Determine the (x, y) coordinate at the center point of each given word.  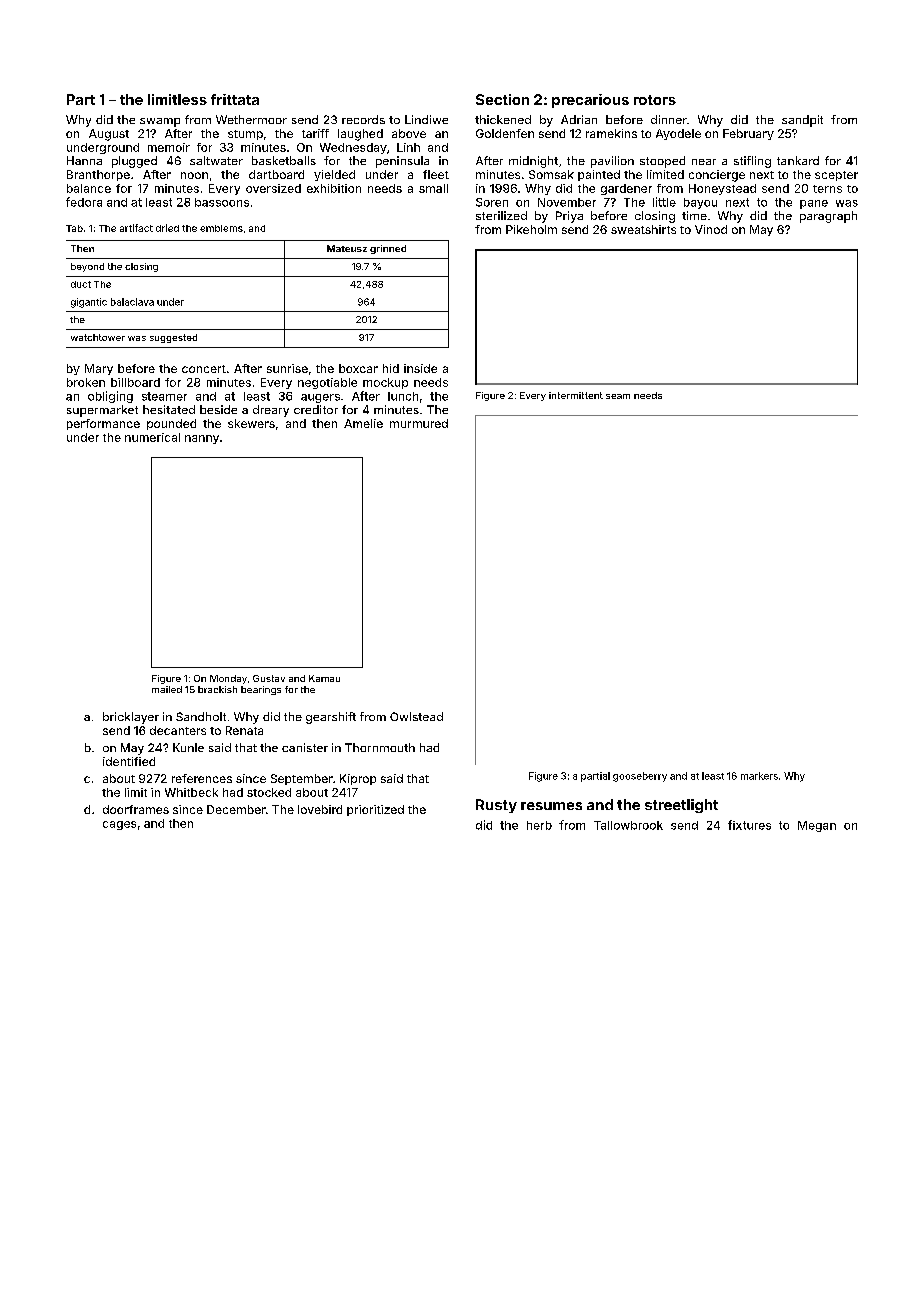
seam (618, 396)
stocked (269, 792)
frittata (235, 99)
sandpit (802, 121)
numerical (152, 437)
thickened (503, 119)
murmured (419, 423)
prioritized (375, 810)
